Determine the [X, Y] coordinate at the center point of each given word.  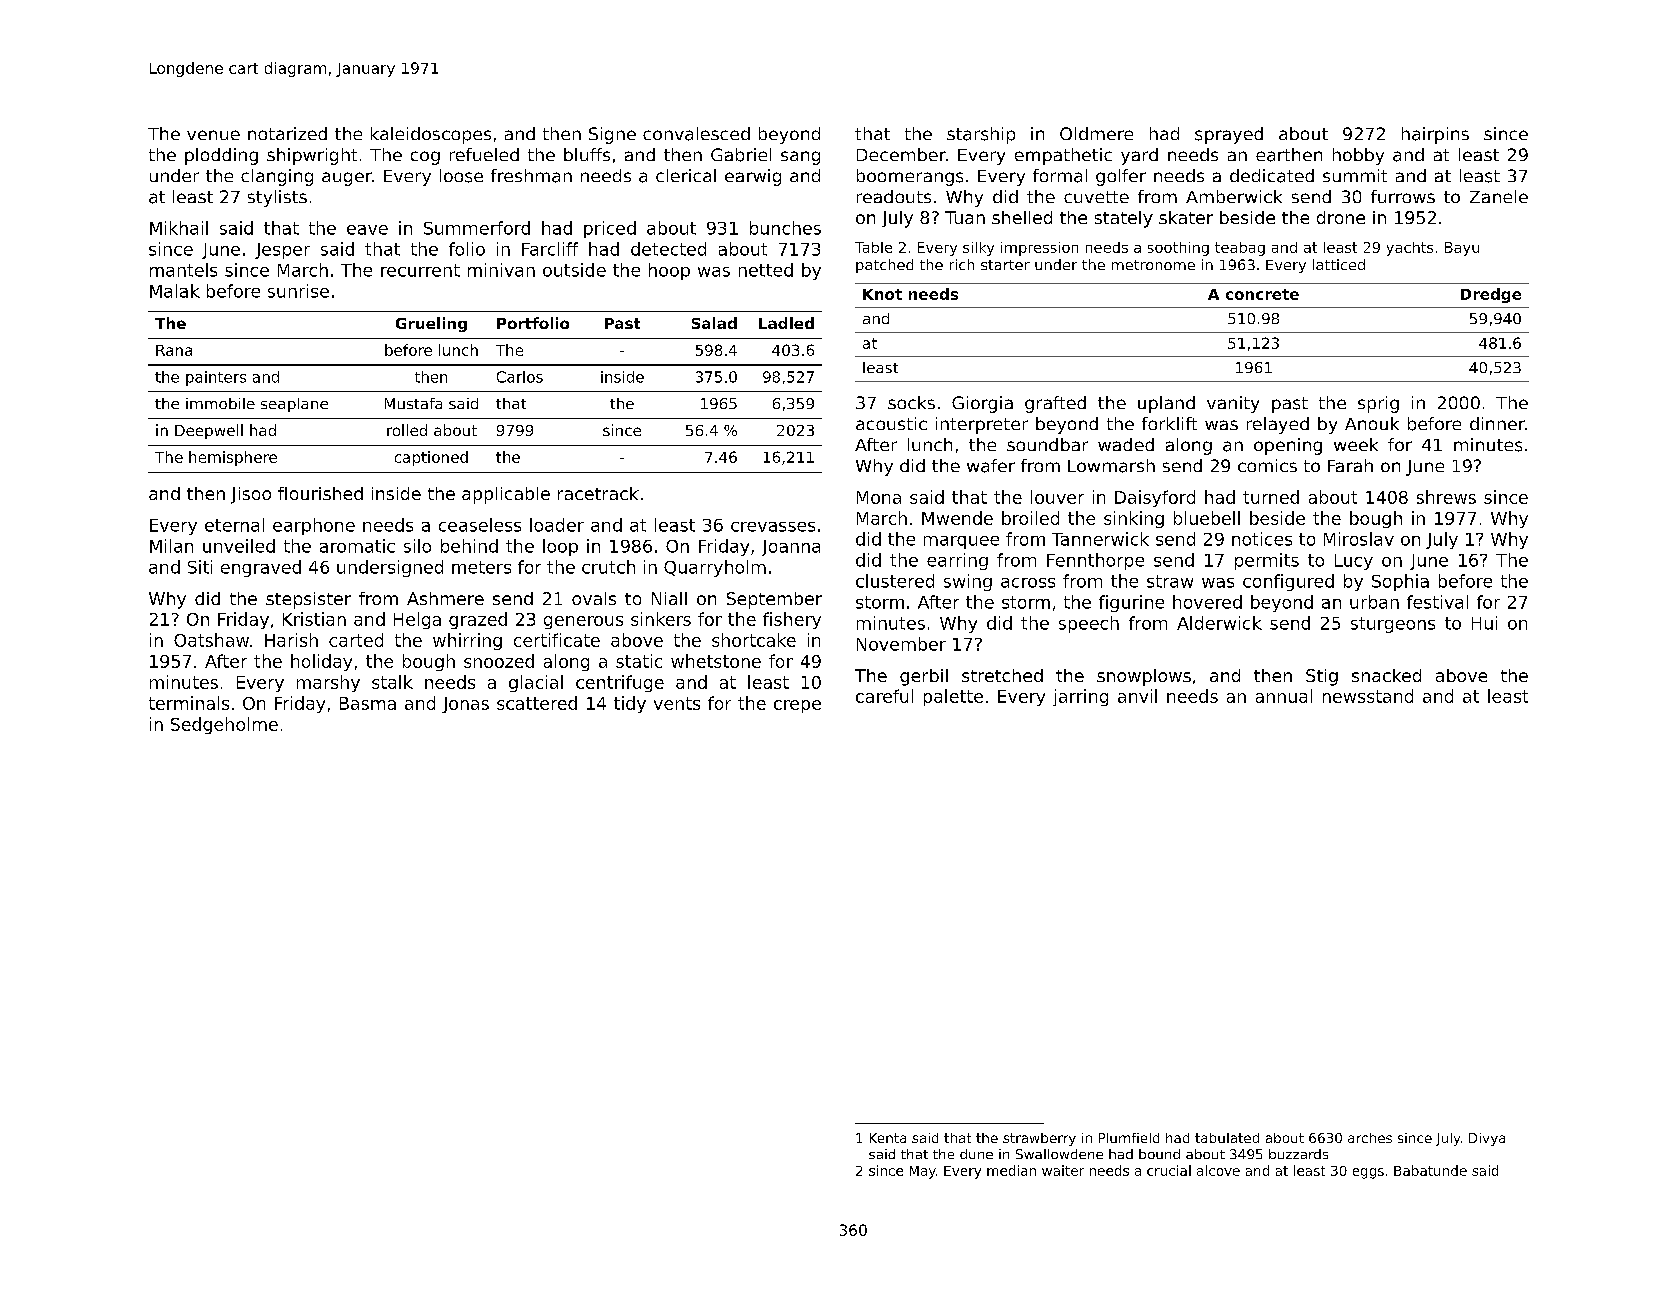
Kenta [888, 1138]
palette [953, 697]
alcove [1218, 1170]
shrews [1446, 497]
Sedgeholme [224, 725]
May [923, 1172]
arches [1370, 1138]
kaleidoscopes [431, 135]
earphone [314, 526]
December [901, 154]
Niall [669, 598]
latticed [1339, 264]
